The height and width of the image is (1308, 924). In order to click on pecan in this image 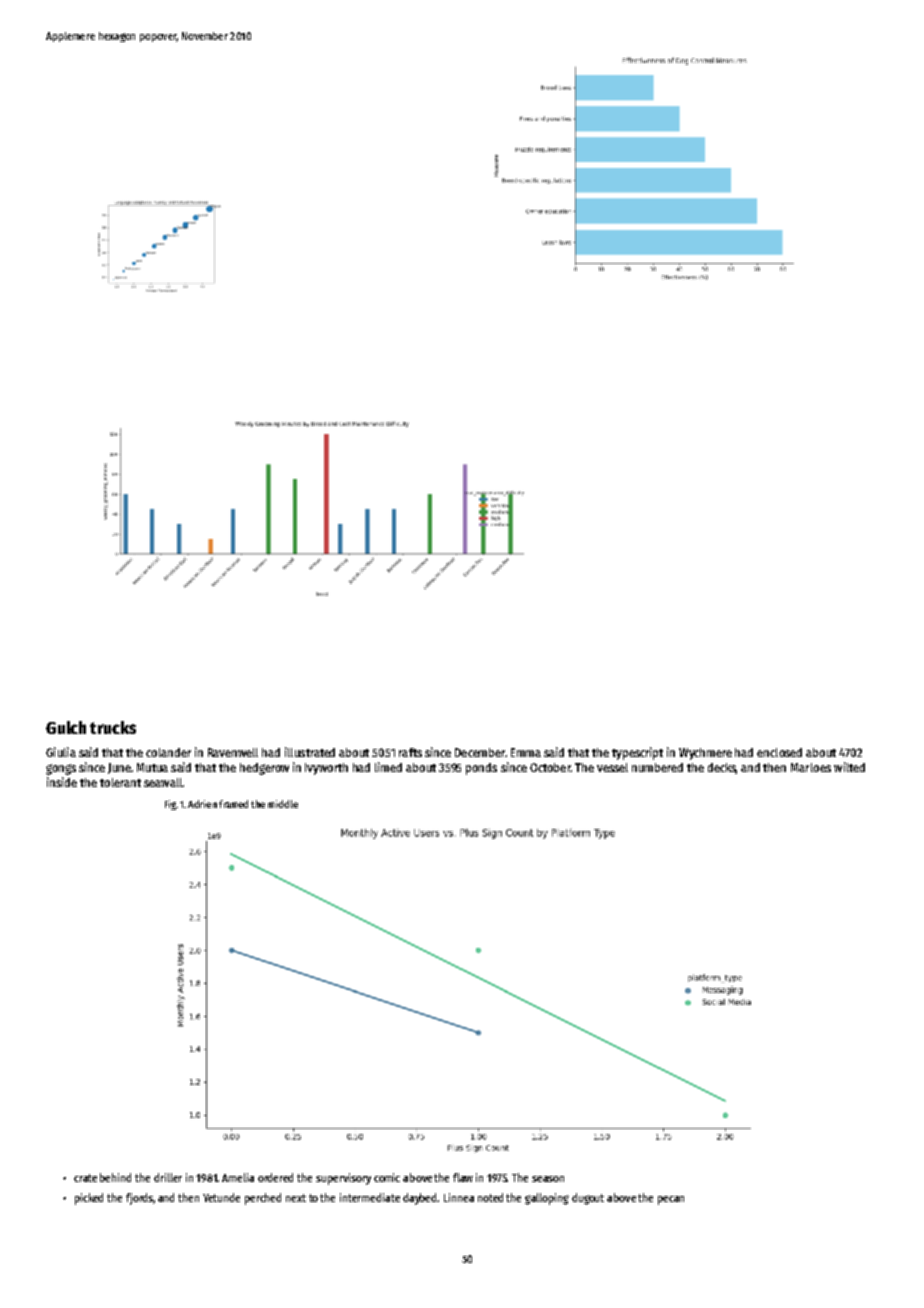, I will do `click(671, 1200)`.
